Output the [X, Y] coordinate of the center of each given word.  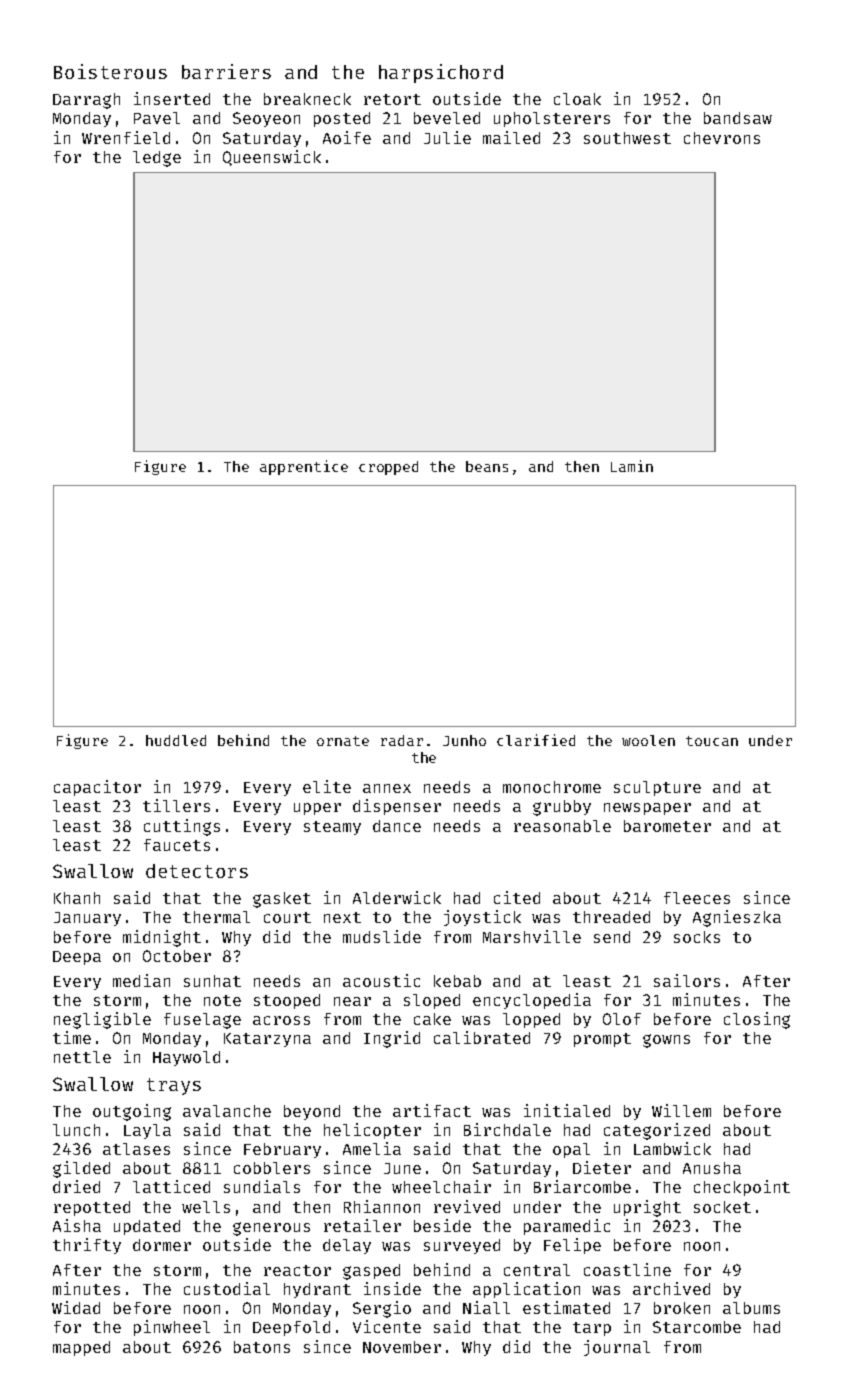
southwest [627, 138]
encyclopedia [532, 1001]
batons [262, 1347]
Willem [681, 1110]
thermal [216, 917]
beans [487, 466]
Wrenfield [126, 137]
